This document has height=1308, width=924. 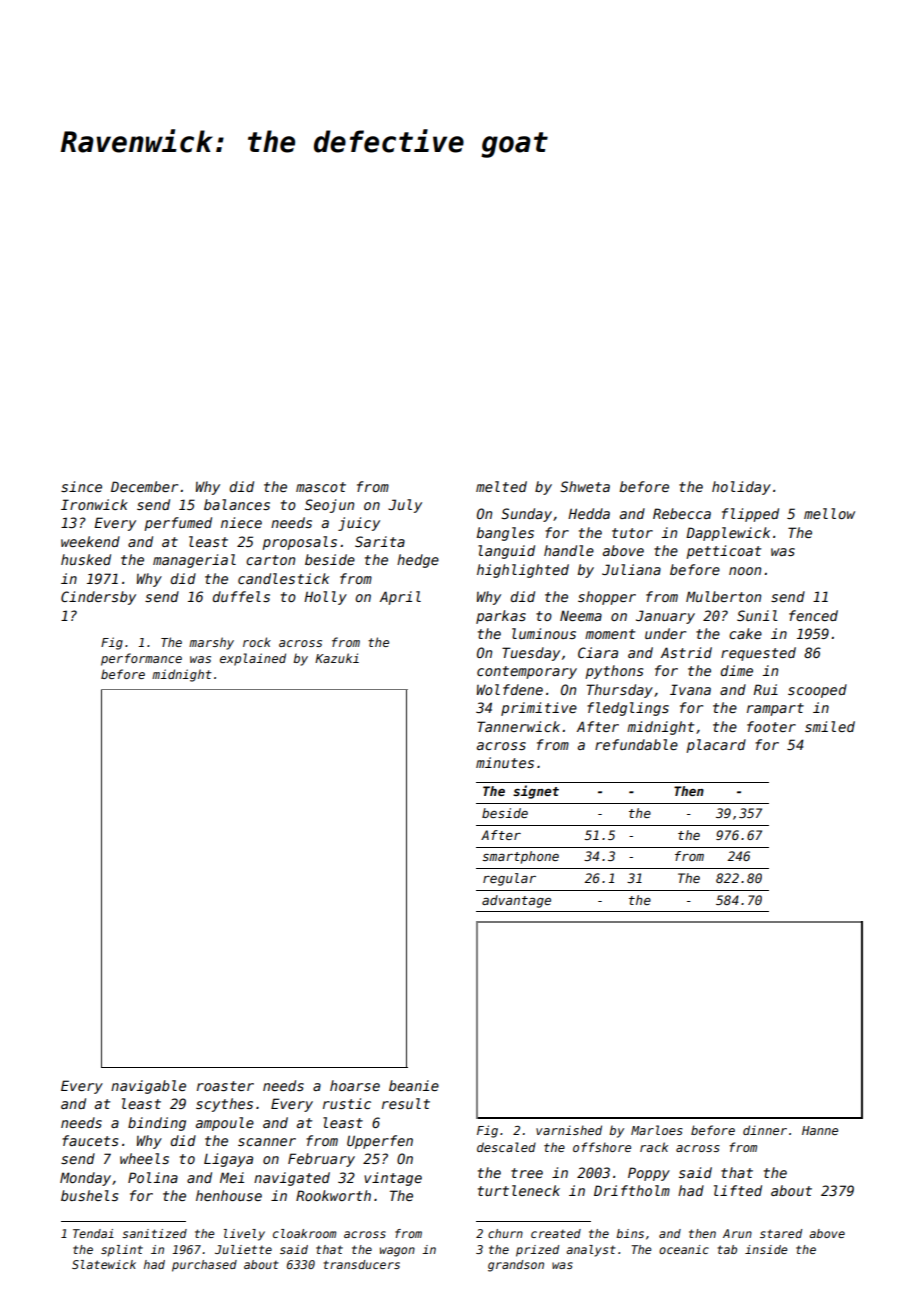 I want to click on handle, so click(x=569, y=550).
